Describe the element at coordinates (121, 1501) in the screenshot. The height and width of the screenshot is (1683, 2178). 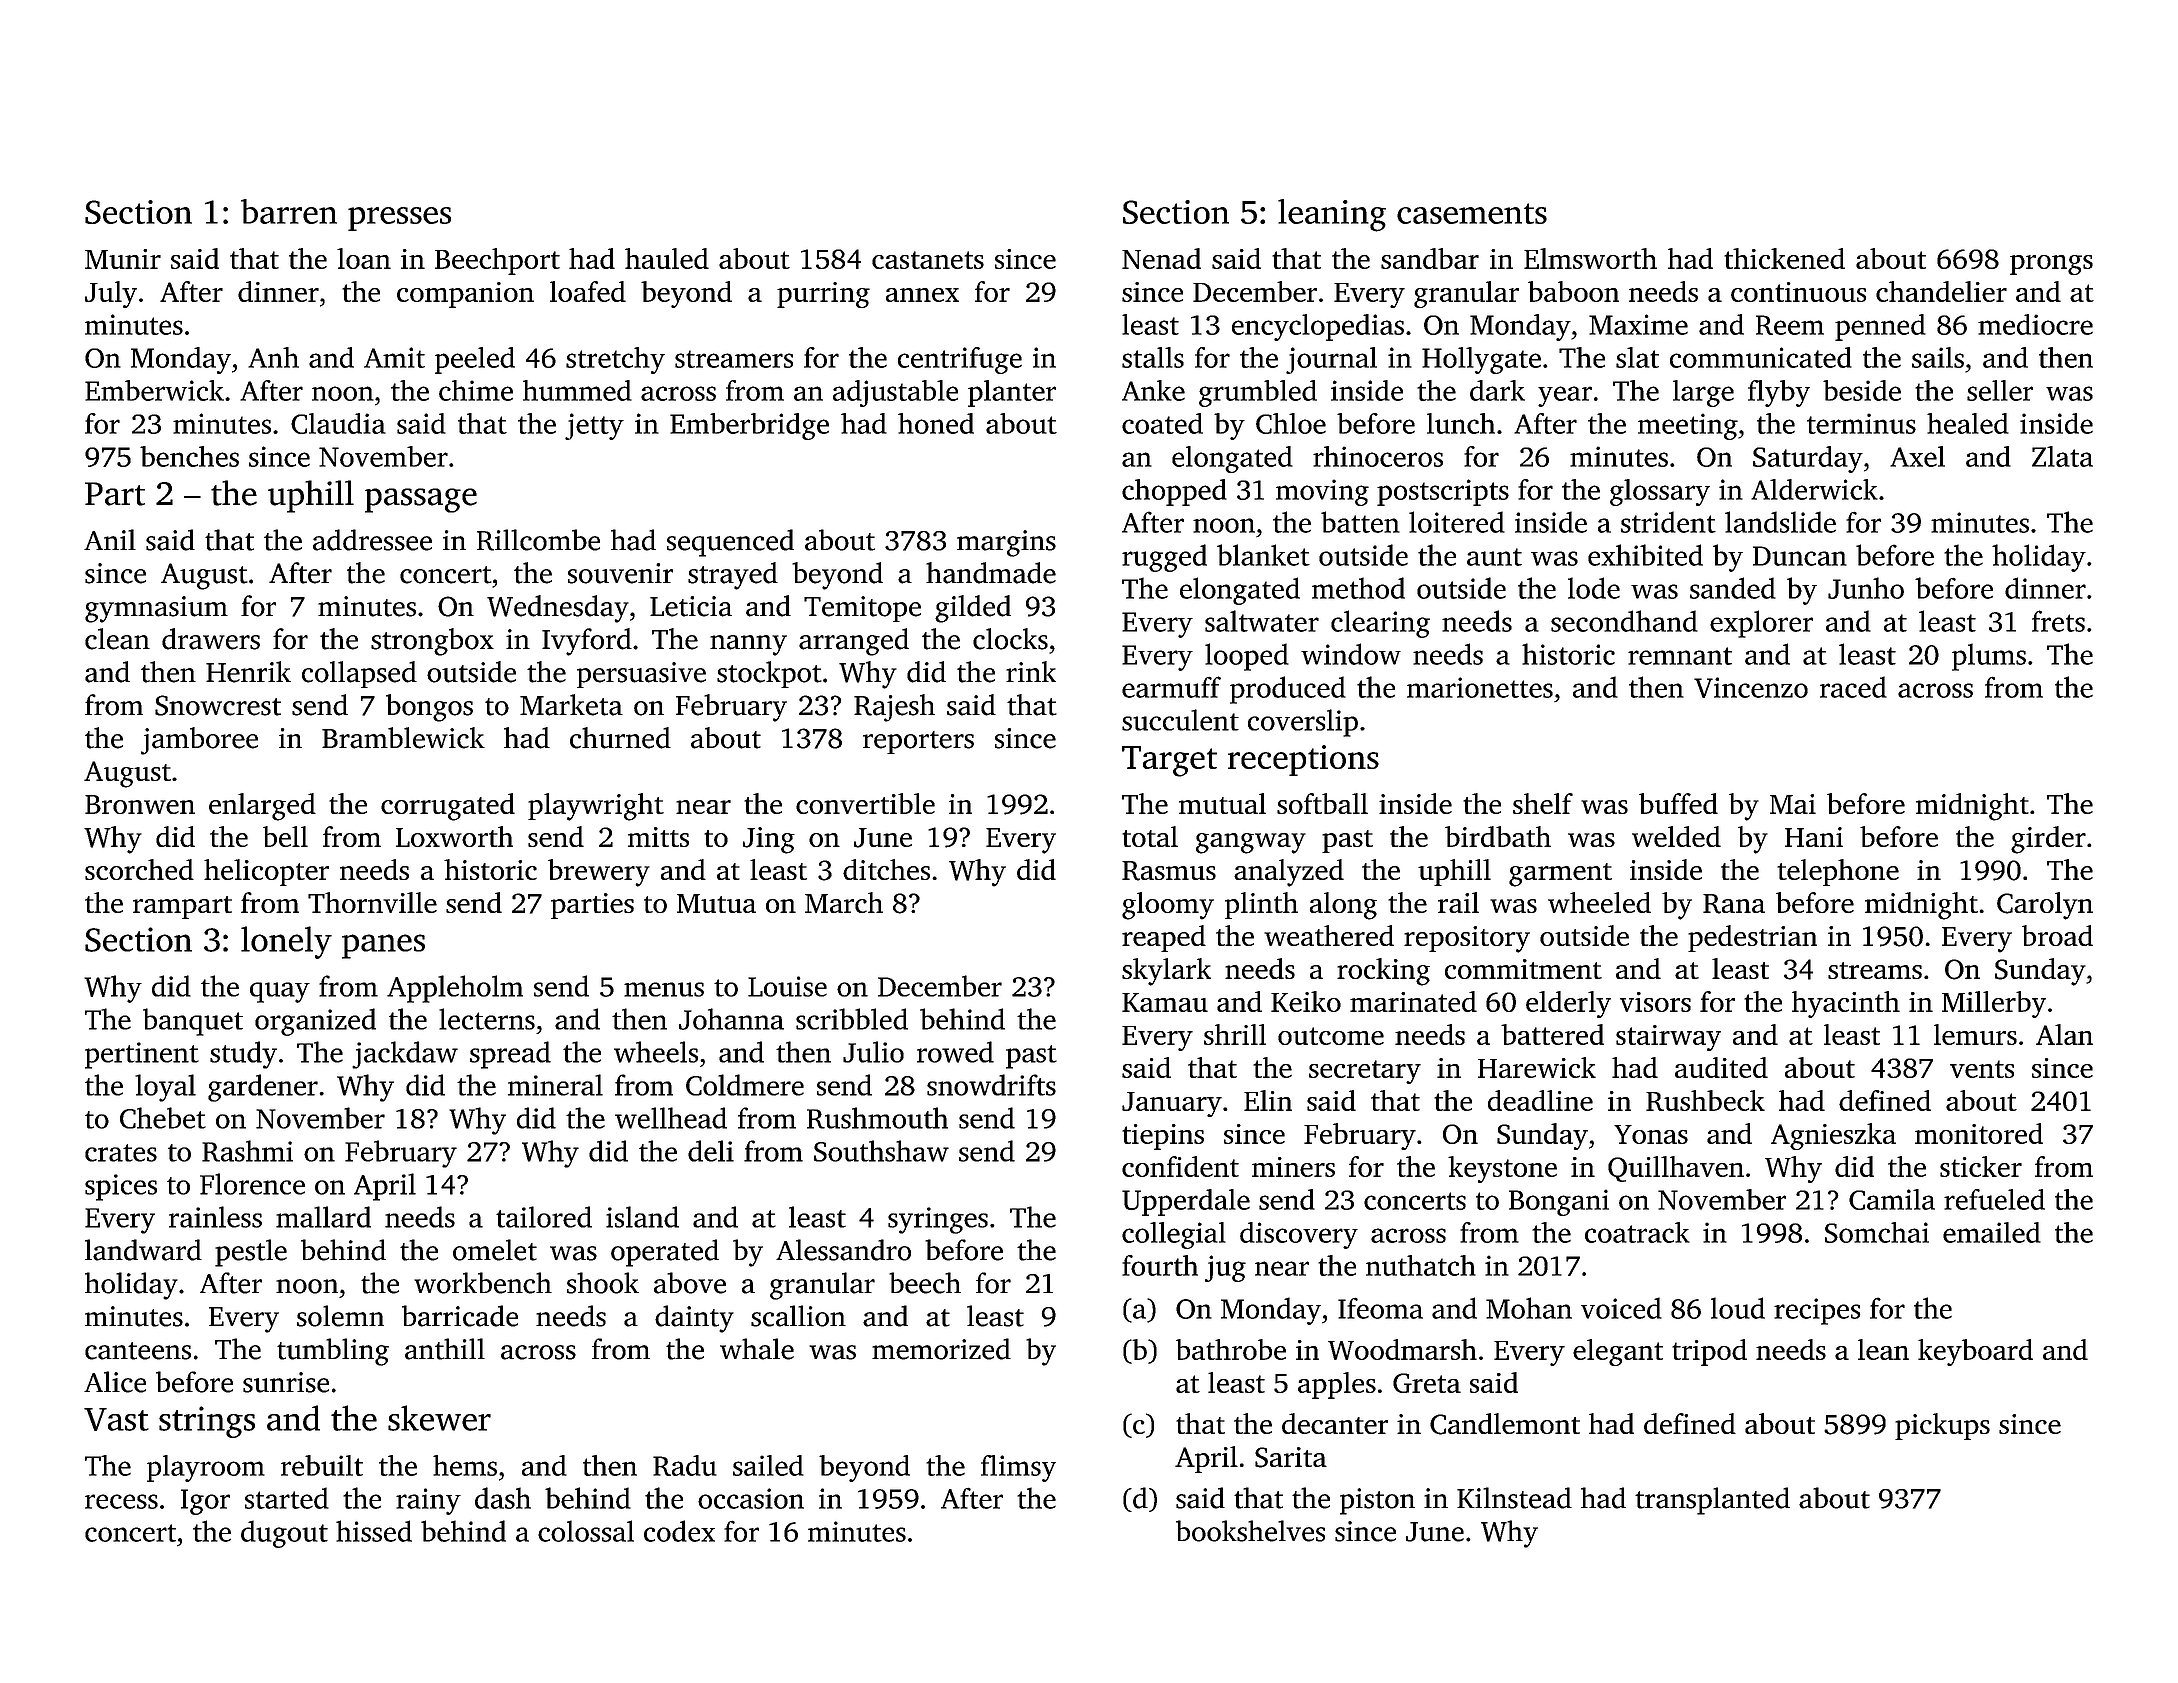
I see `recess` at that location.
